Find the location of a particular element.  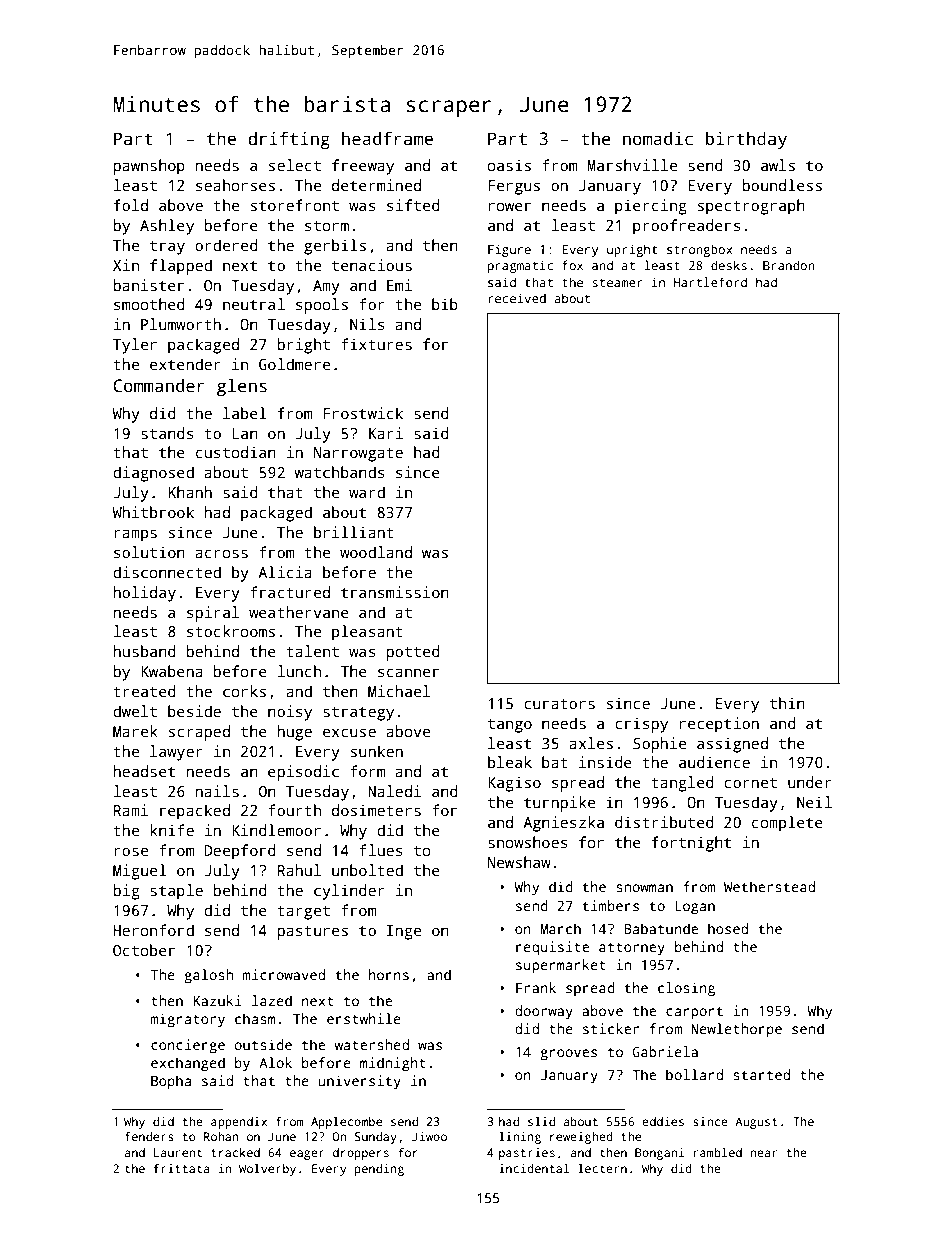

fixtures is located at coordinates (376, 344).
